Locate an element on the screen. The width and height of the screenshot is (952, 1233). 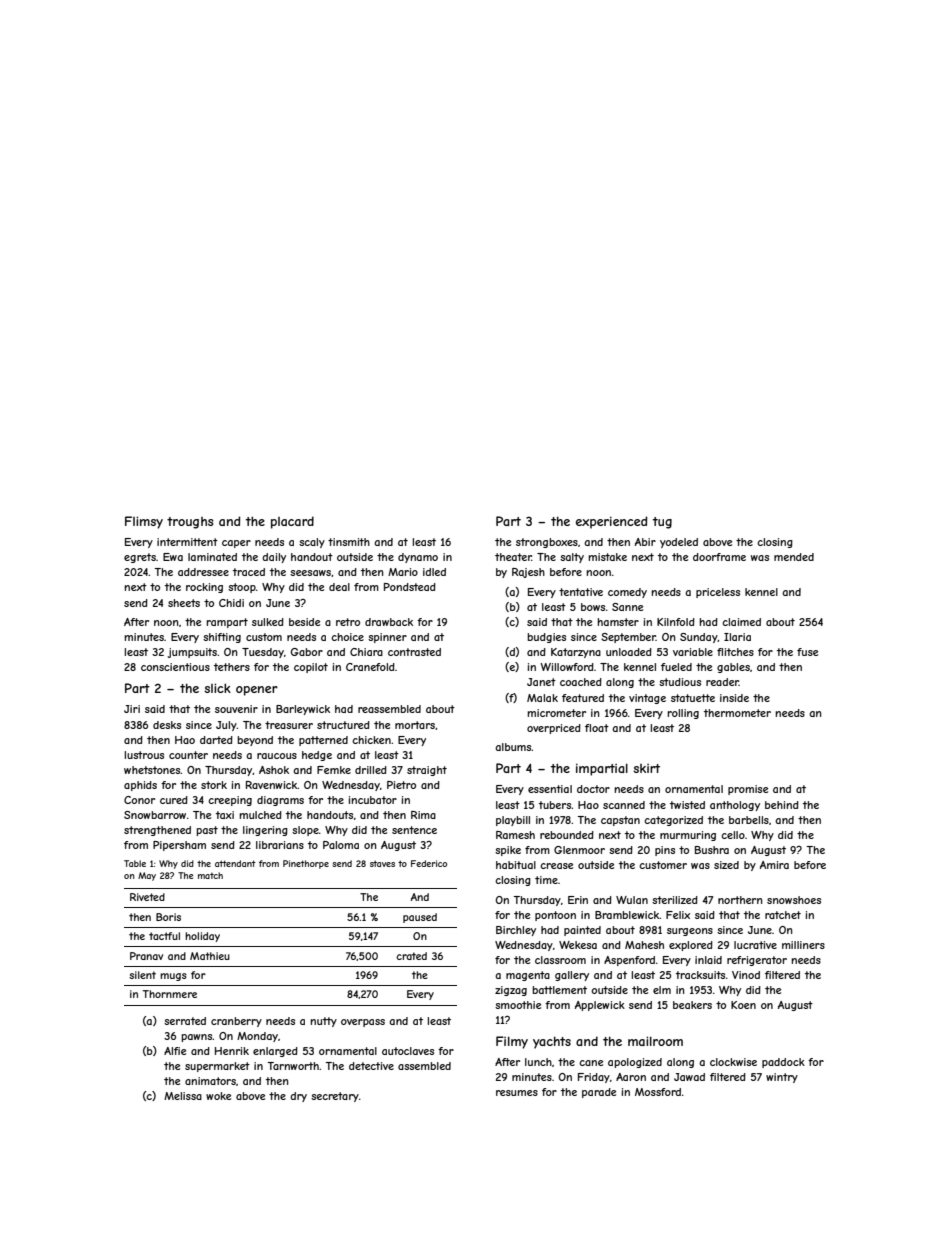
tug is located at coordinates (662, 523).
